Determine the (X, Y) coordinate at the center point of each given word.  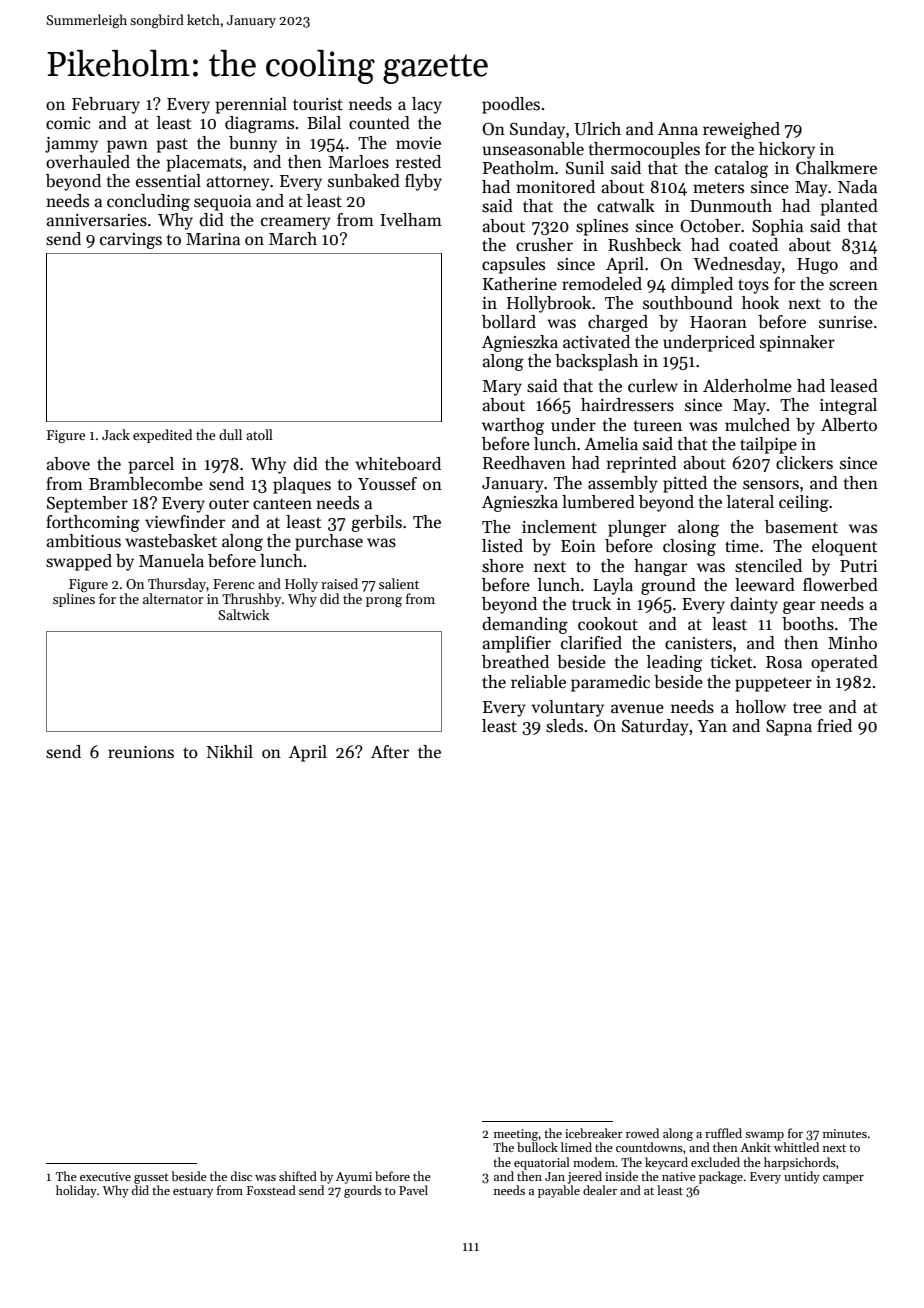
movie (418, 143)
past (172, 145)
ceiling (804, 503)
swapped (79, 562)
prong (384, 602)
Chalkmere (836, 168)
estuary (193, 1192)
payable (559, 1191)
